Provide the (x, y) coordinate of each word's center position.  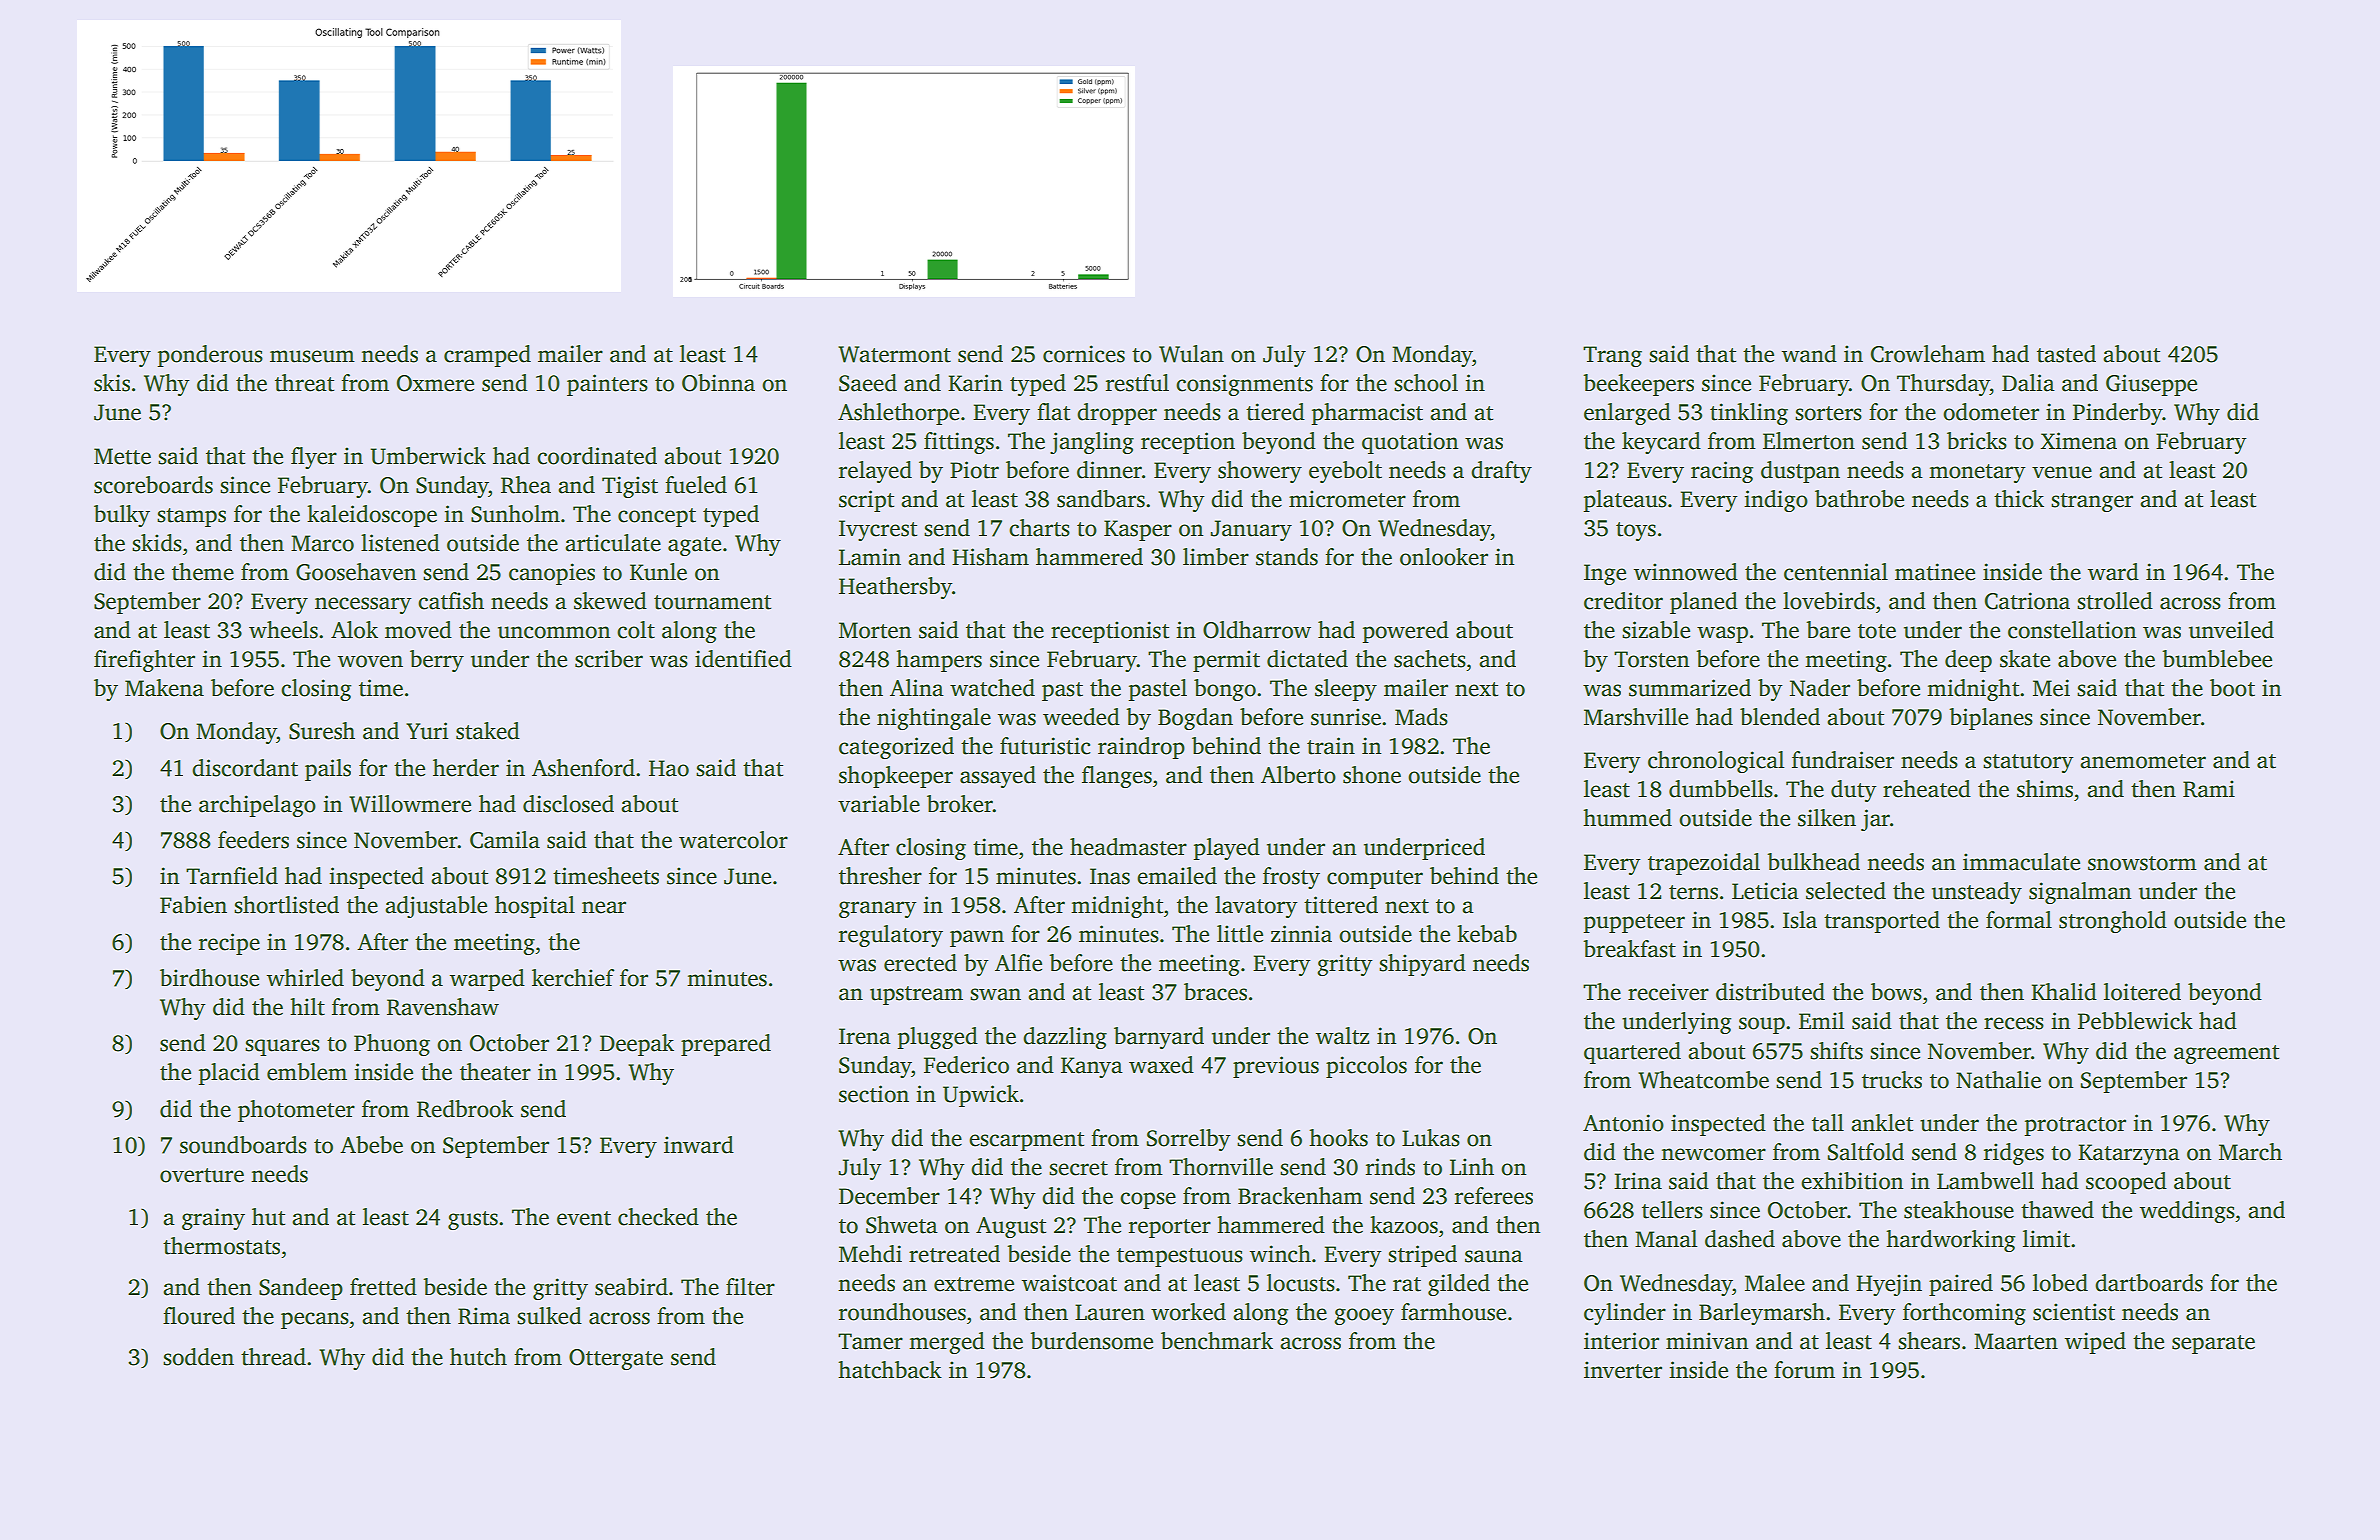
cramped (487, 356)
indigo (1776, 501)
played (1226, 849)
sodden (198, 1357)
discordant (245, 768)
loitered (2142, 992)
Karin (975, 383)
